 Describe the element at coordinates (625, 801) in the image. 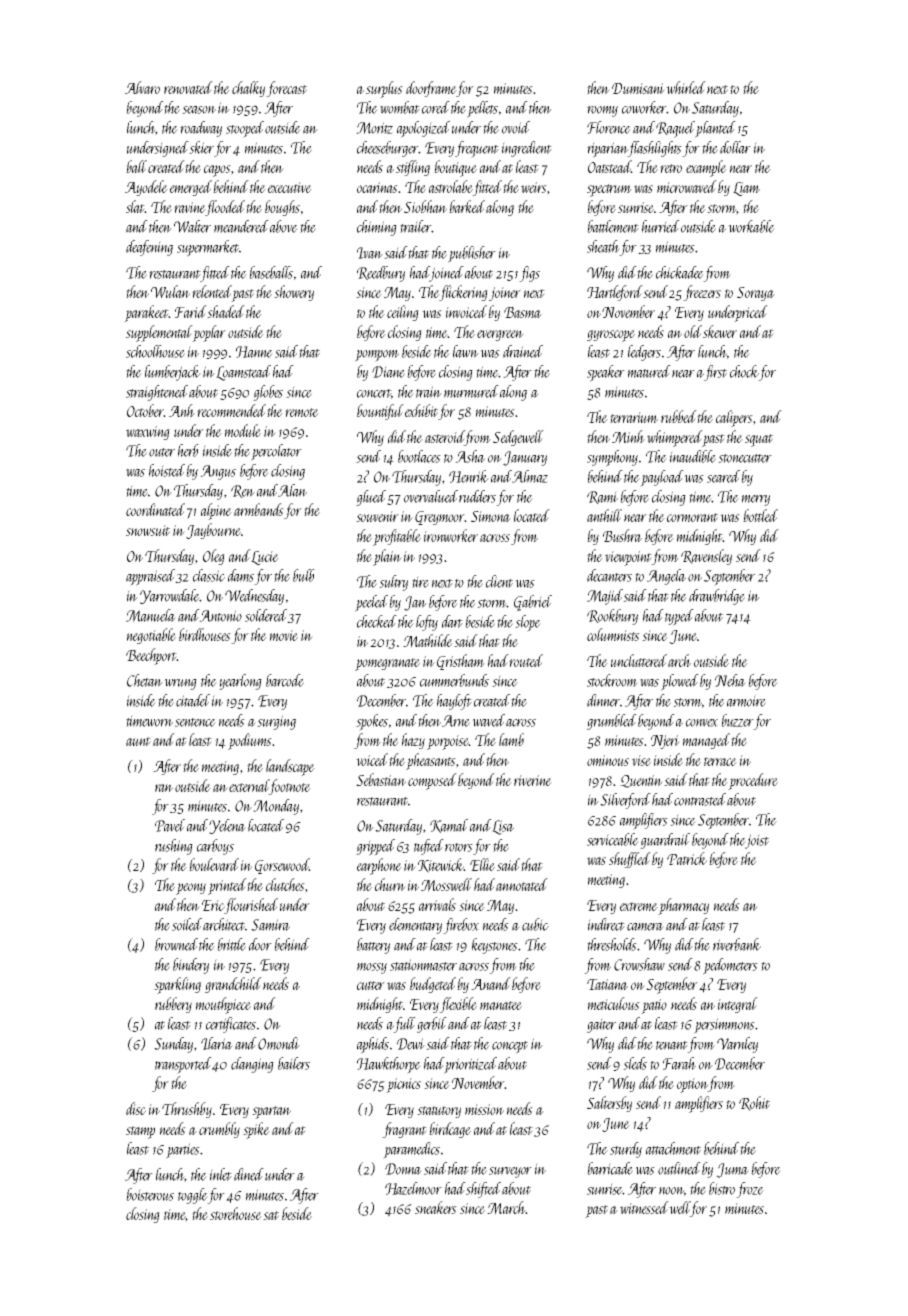

I see `Silverford` at that location.
